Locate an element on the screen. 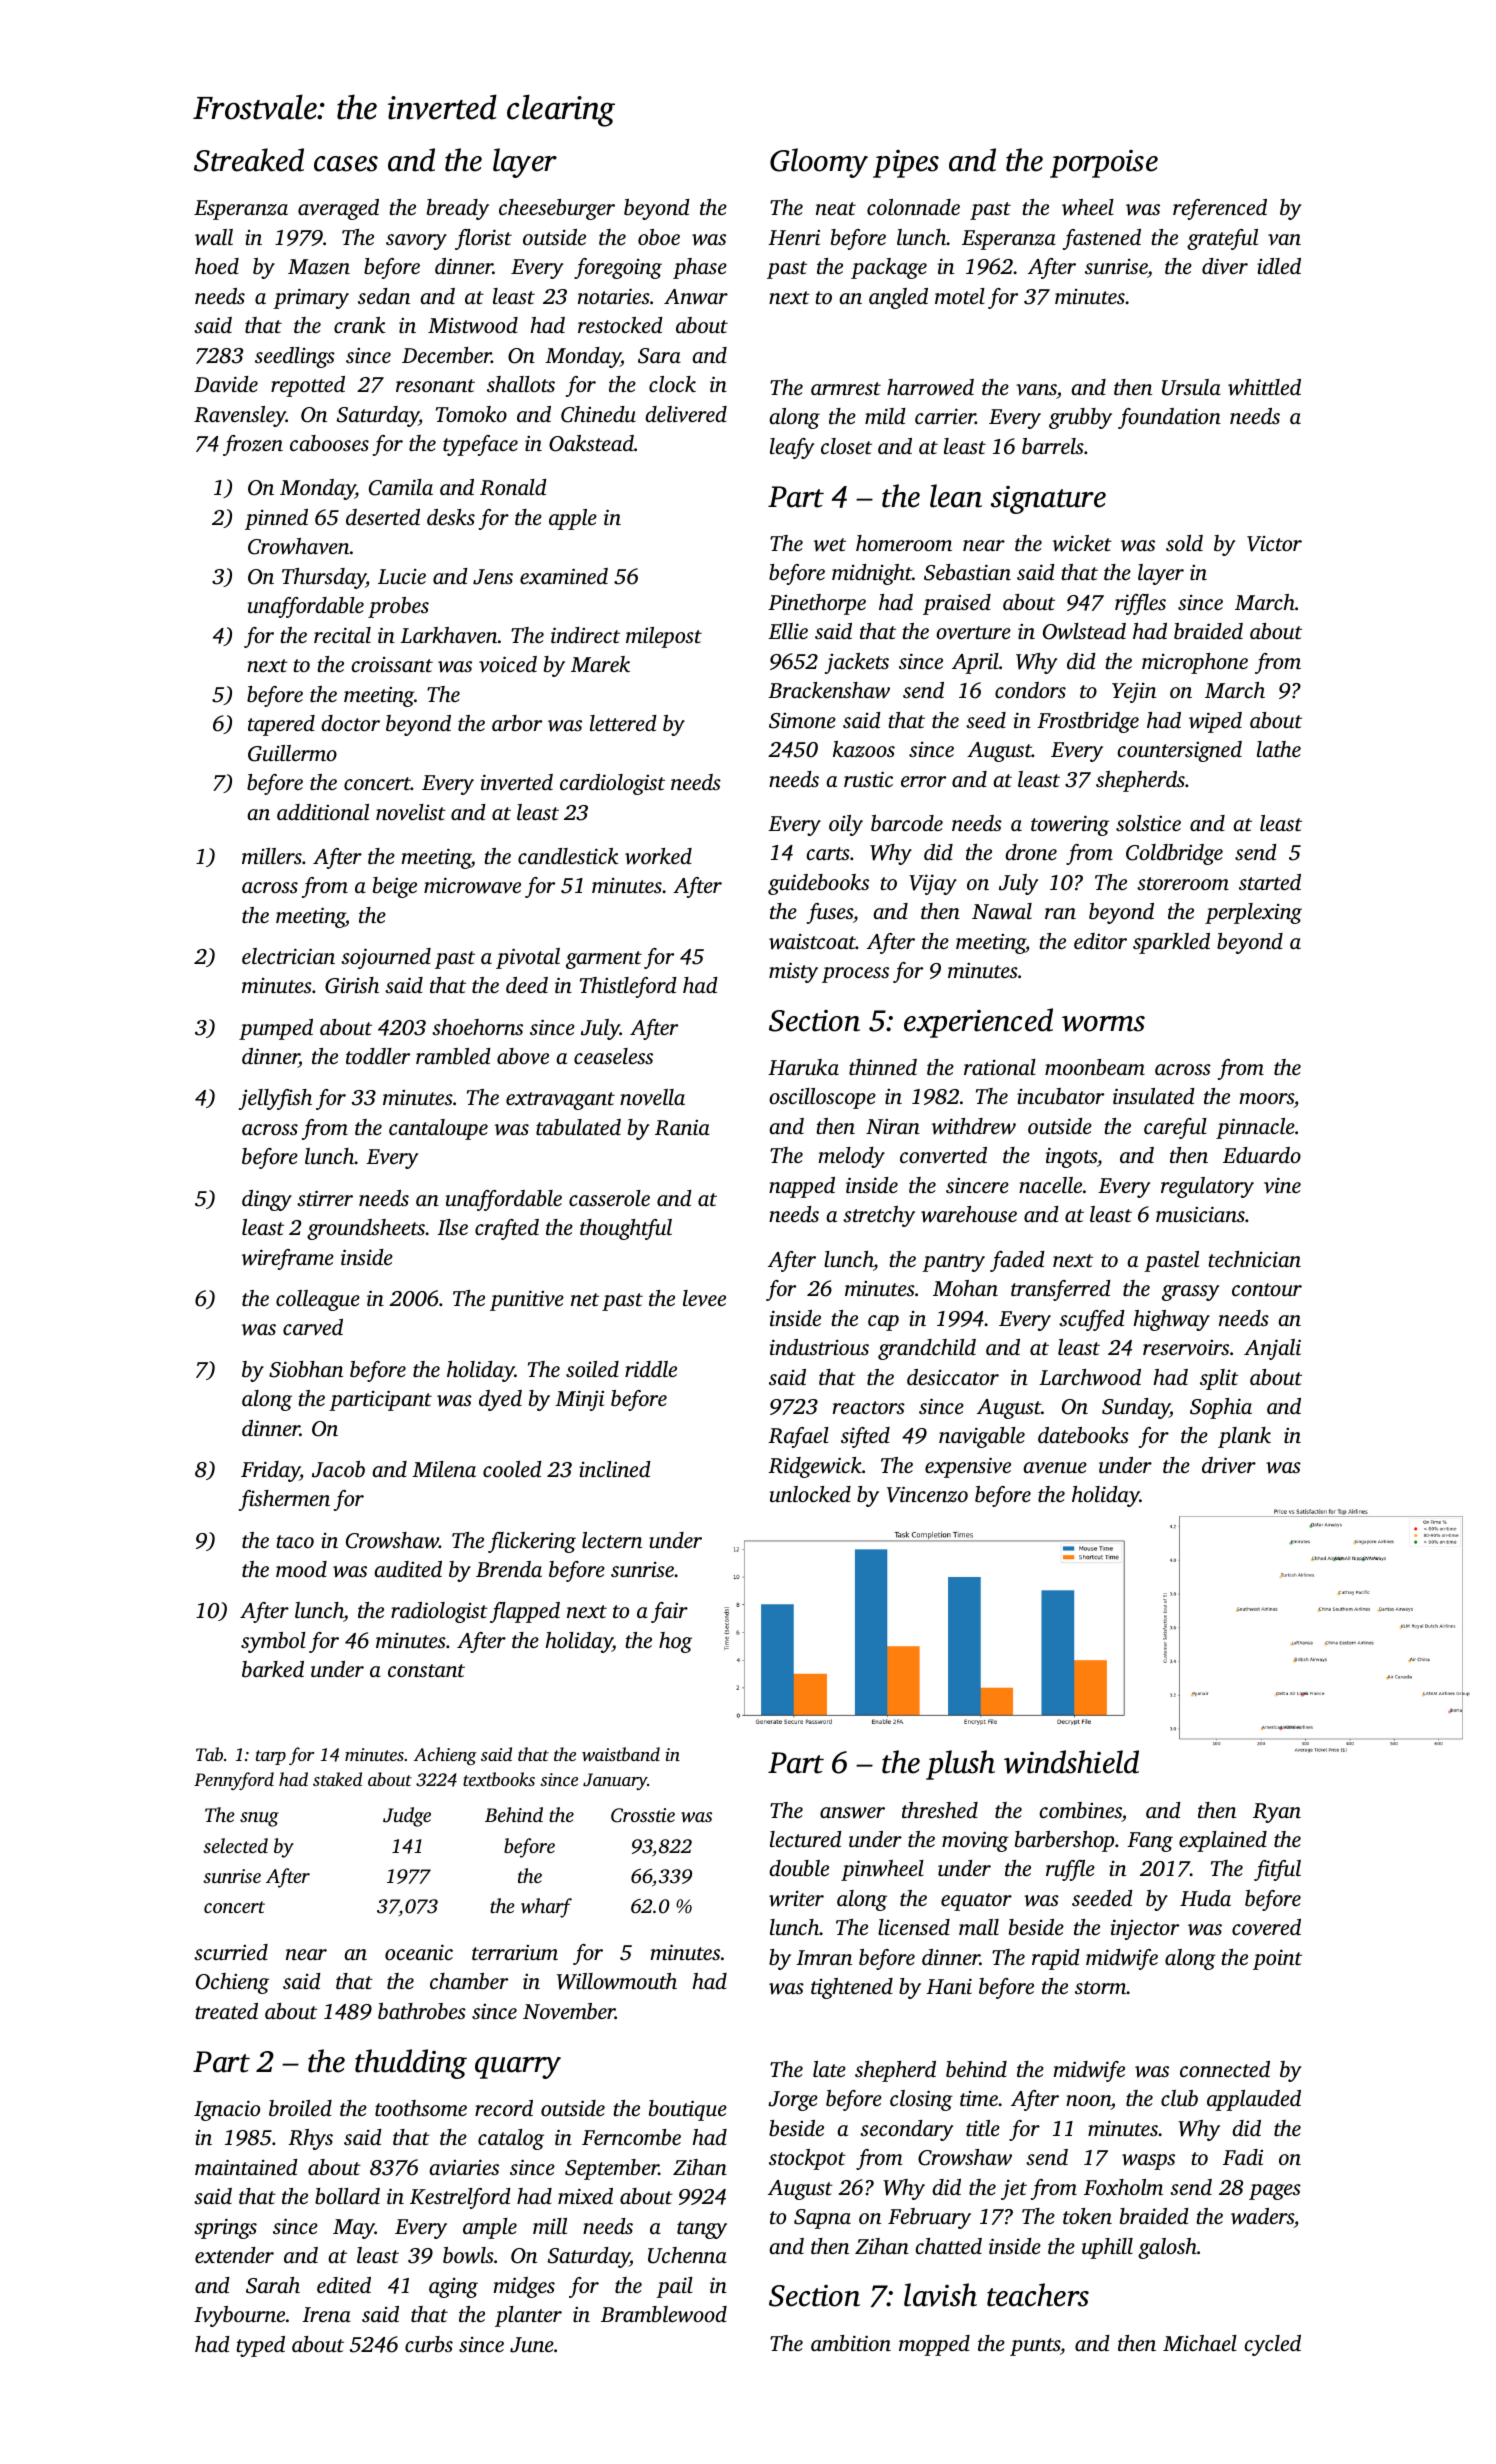  porpoise is located at coordinates (1104, 164).
